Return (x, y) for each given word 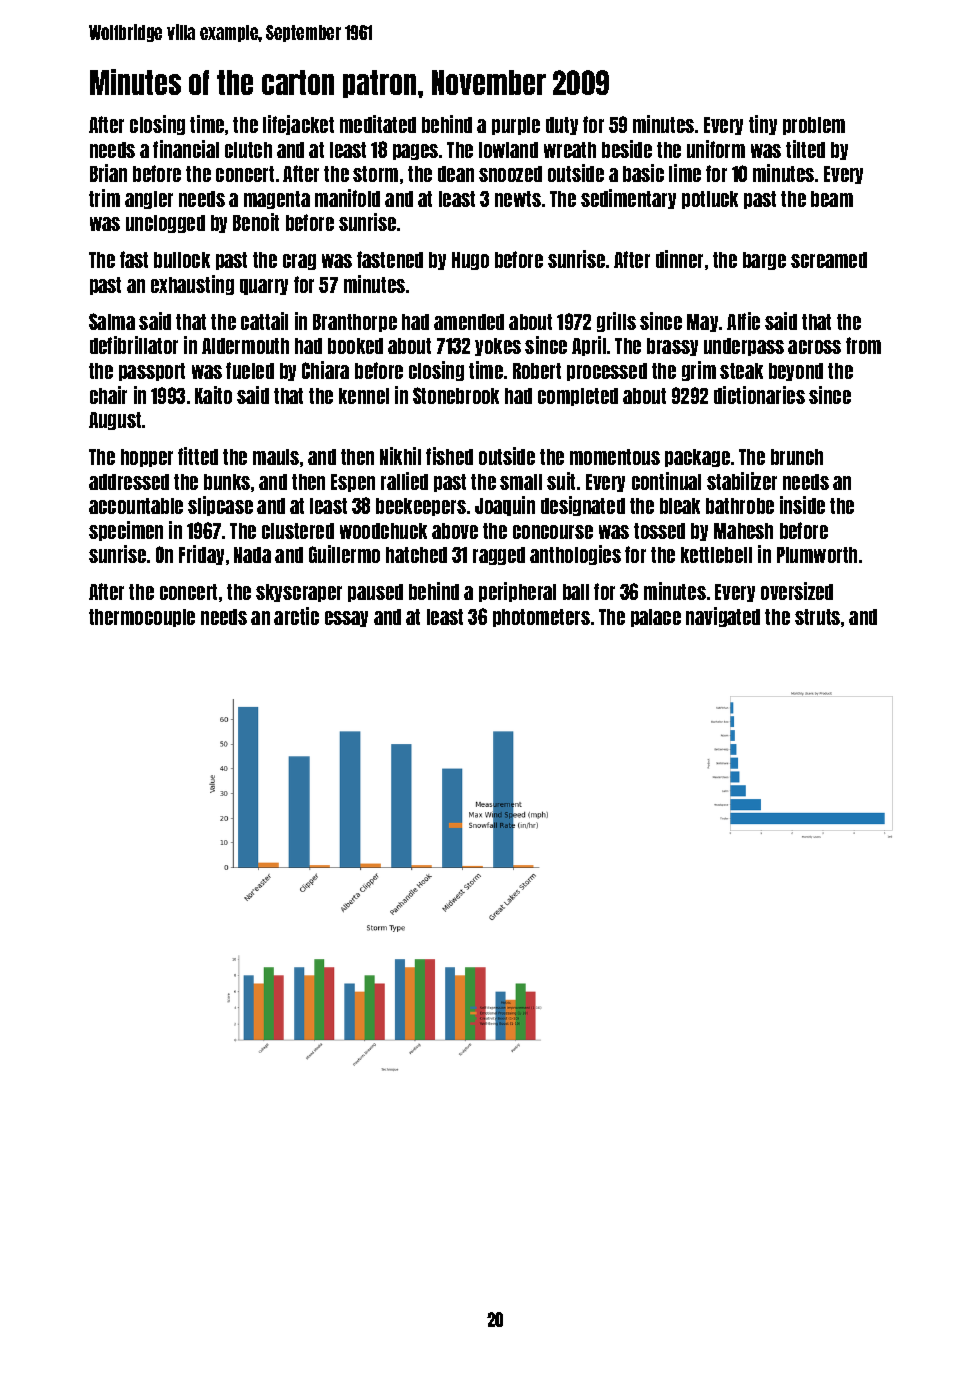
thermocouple (142, 618)
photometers (541, 618)
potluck (710, 200)
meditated (378, 124)
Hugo (470, 261)
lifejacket (298, 125)
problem (814, 126)
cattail (264, 321)
